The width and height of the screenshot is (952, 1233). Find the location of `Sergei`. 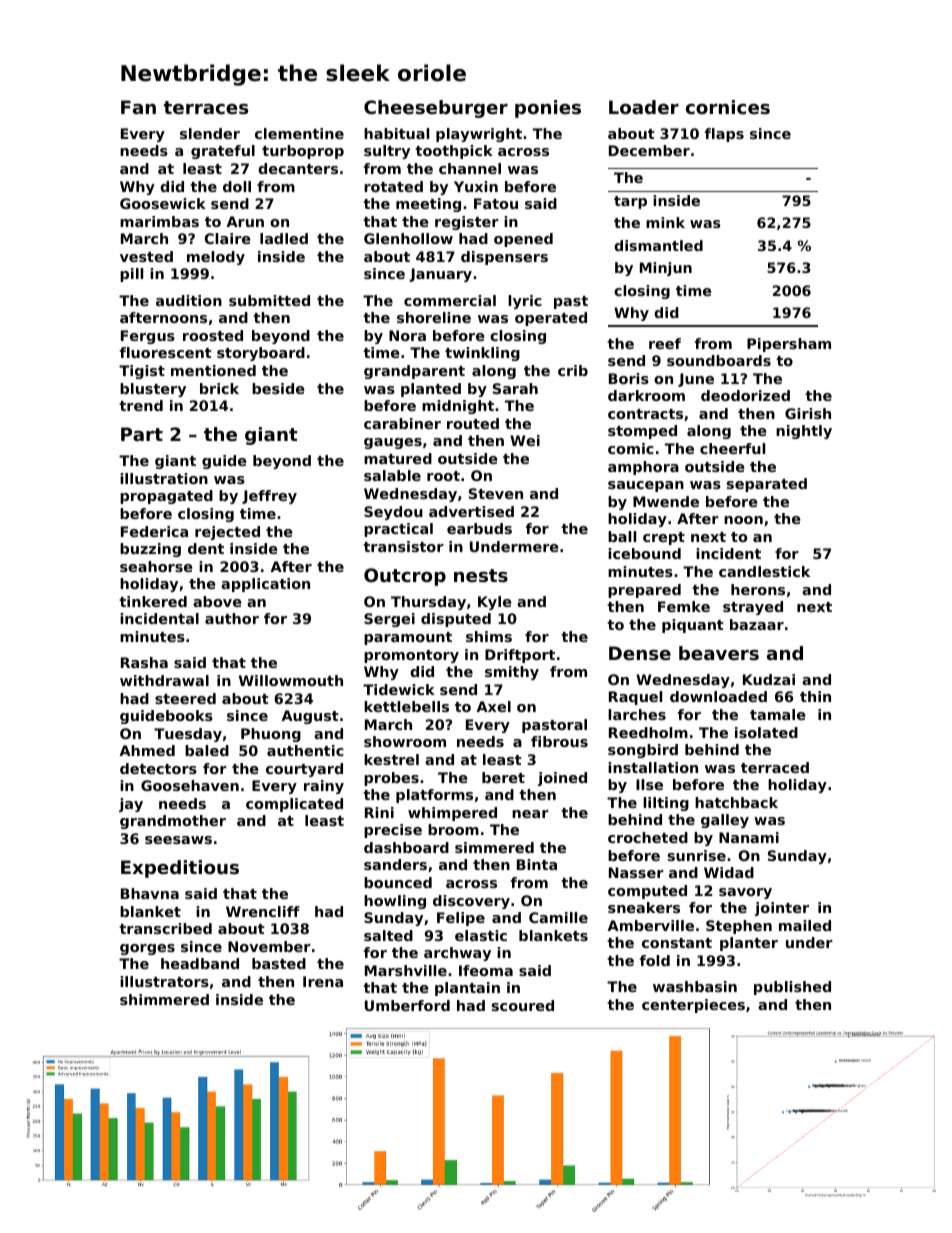

Sergei is located at coordinates (389, 620).
